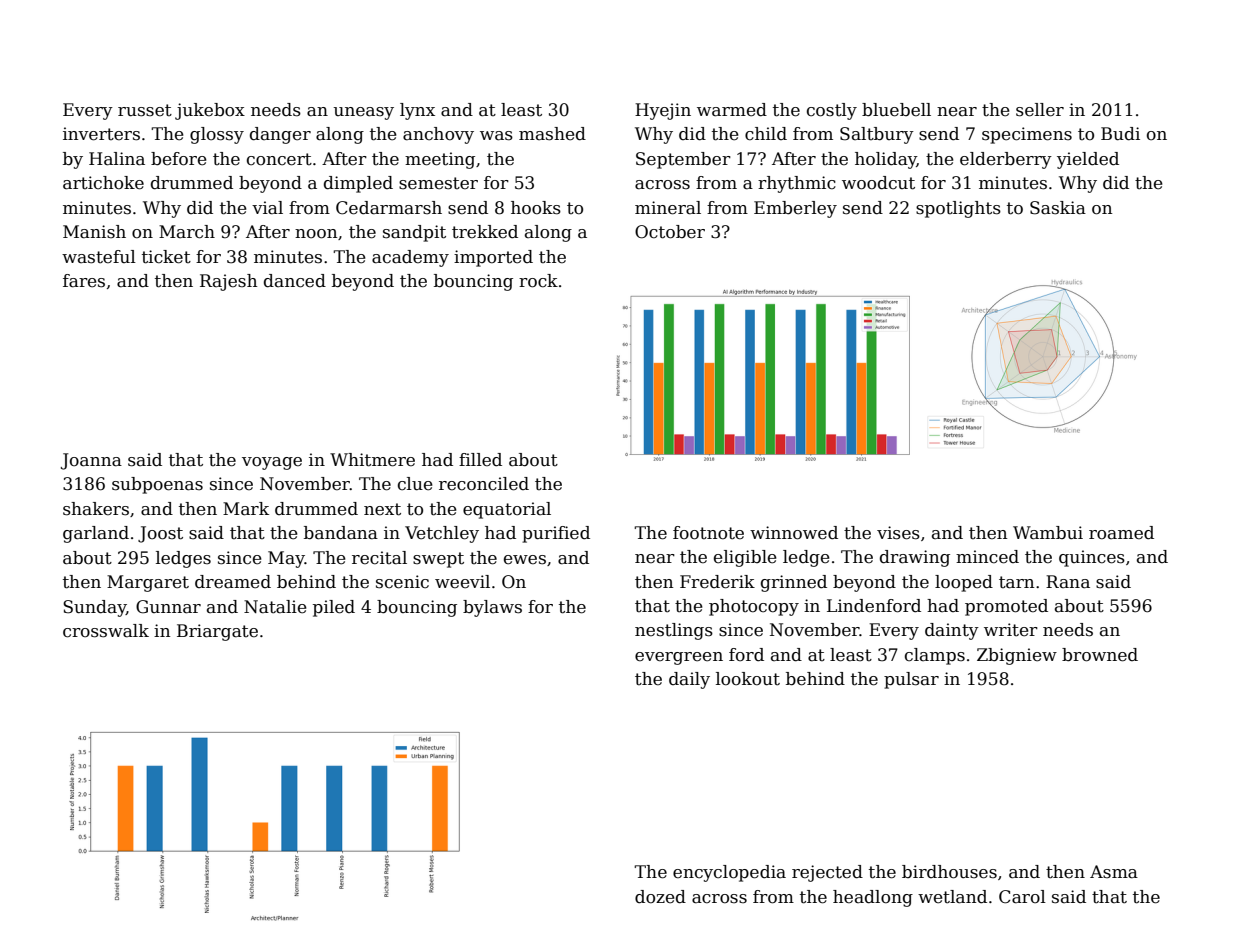 This screenshot has height=952, width=1233. I want to click on jukebox, so click(210, 111).
